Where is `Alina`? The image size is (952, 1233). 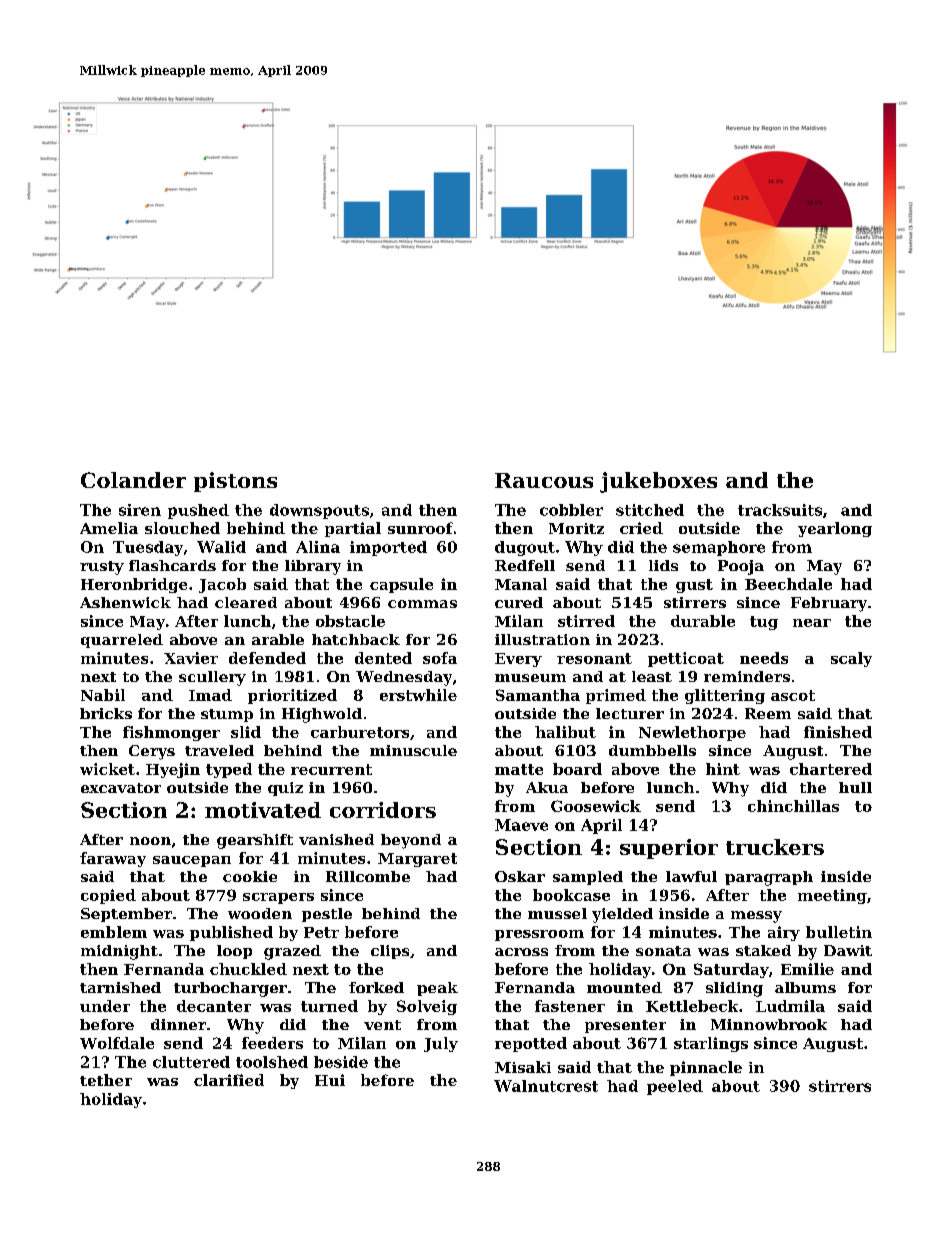
Alina is located at coordinates (318, 547).
